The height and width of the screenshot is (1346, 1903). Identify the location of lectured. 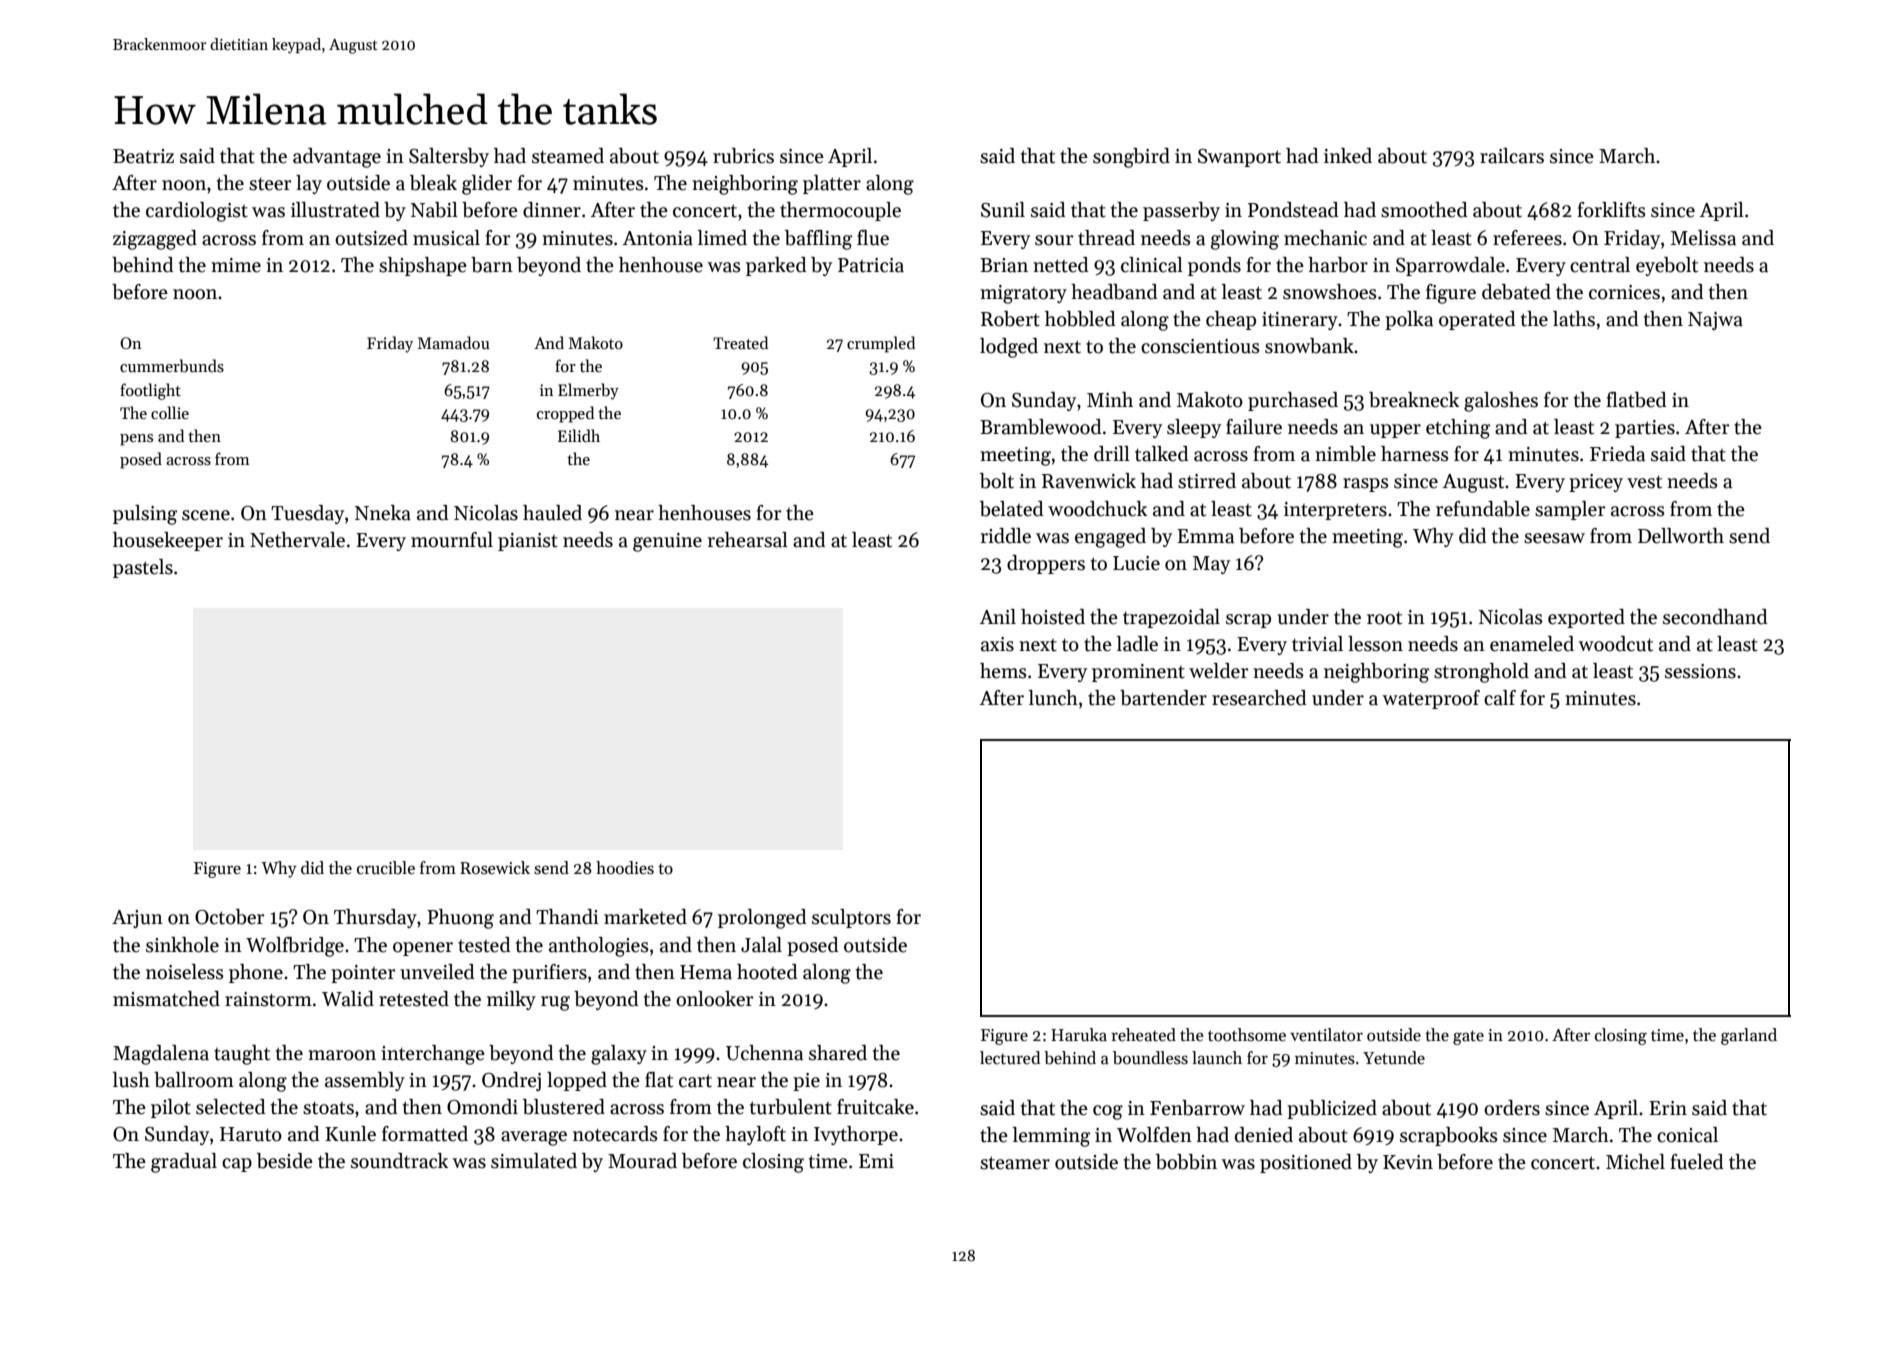
(1010, 1058).
